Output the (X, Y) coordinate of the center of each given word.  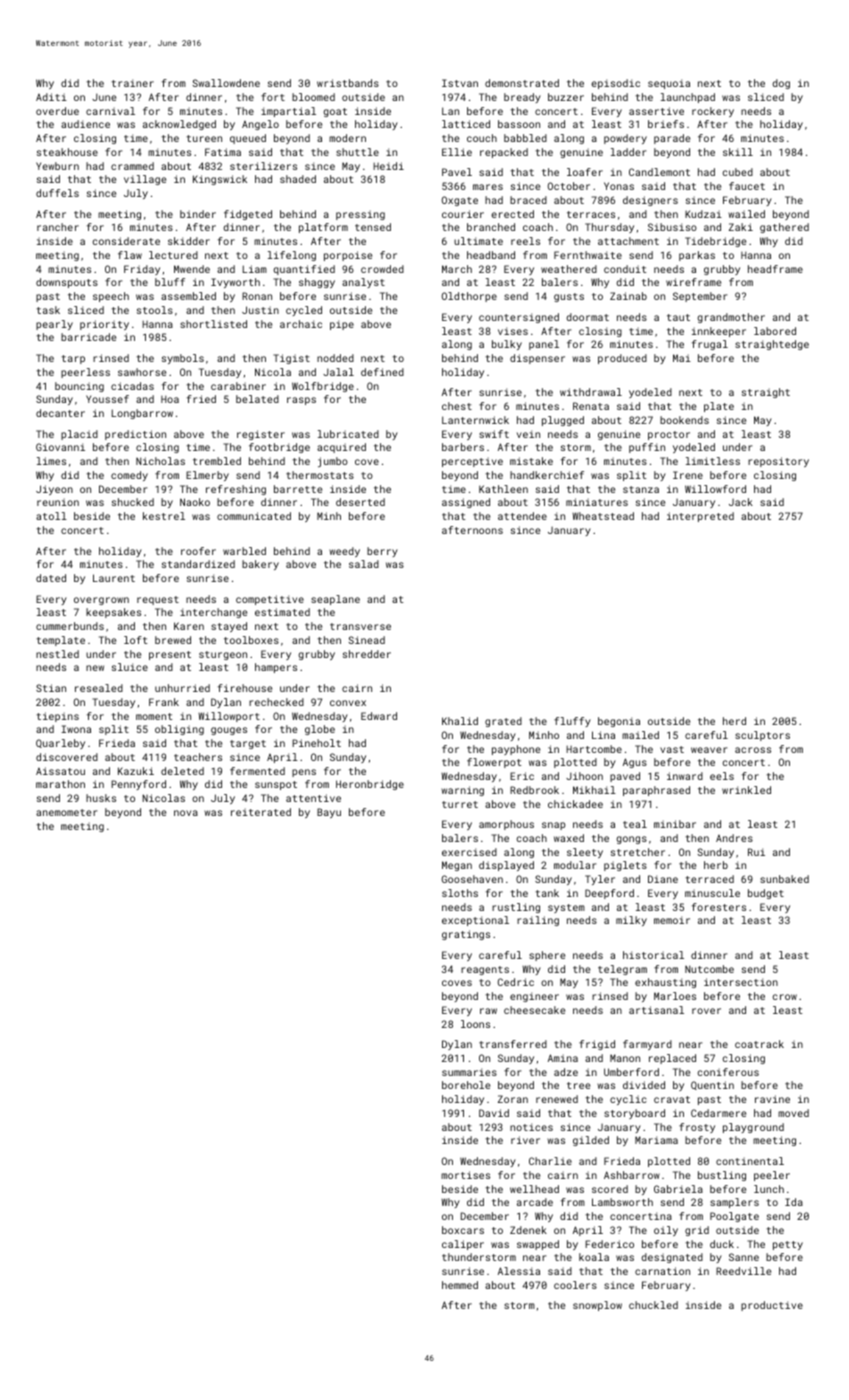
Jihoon (584, 776)
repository (778, 462)
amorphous (506, 825)
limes (51, 461)
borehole (466, 1085)
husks (101, 798)
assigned (466, 503)
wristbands (348, 83)
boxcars (463, 1230)
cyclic (628, 1100)
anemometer (66, 812)
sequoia (669, 84)
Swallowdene (226, 83)
